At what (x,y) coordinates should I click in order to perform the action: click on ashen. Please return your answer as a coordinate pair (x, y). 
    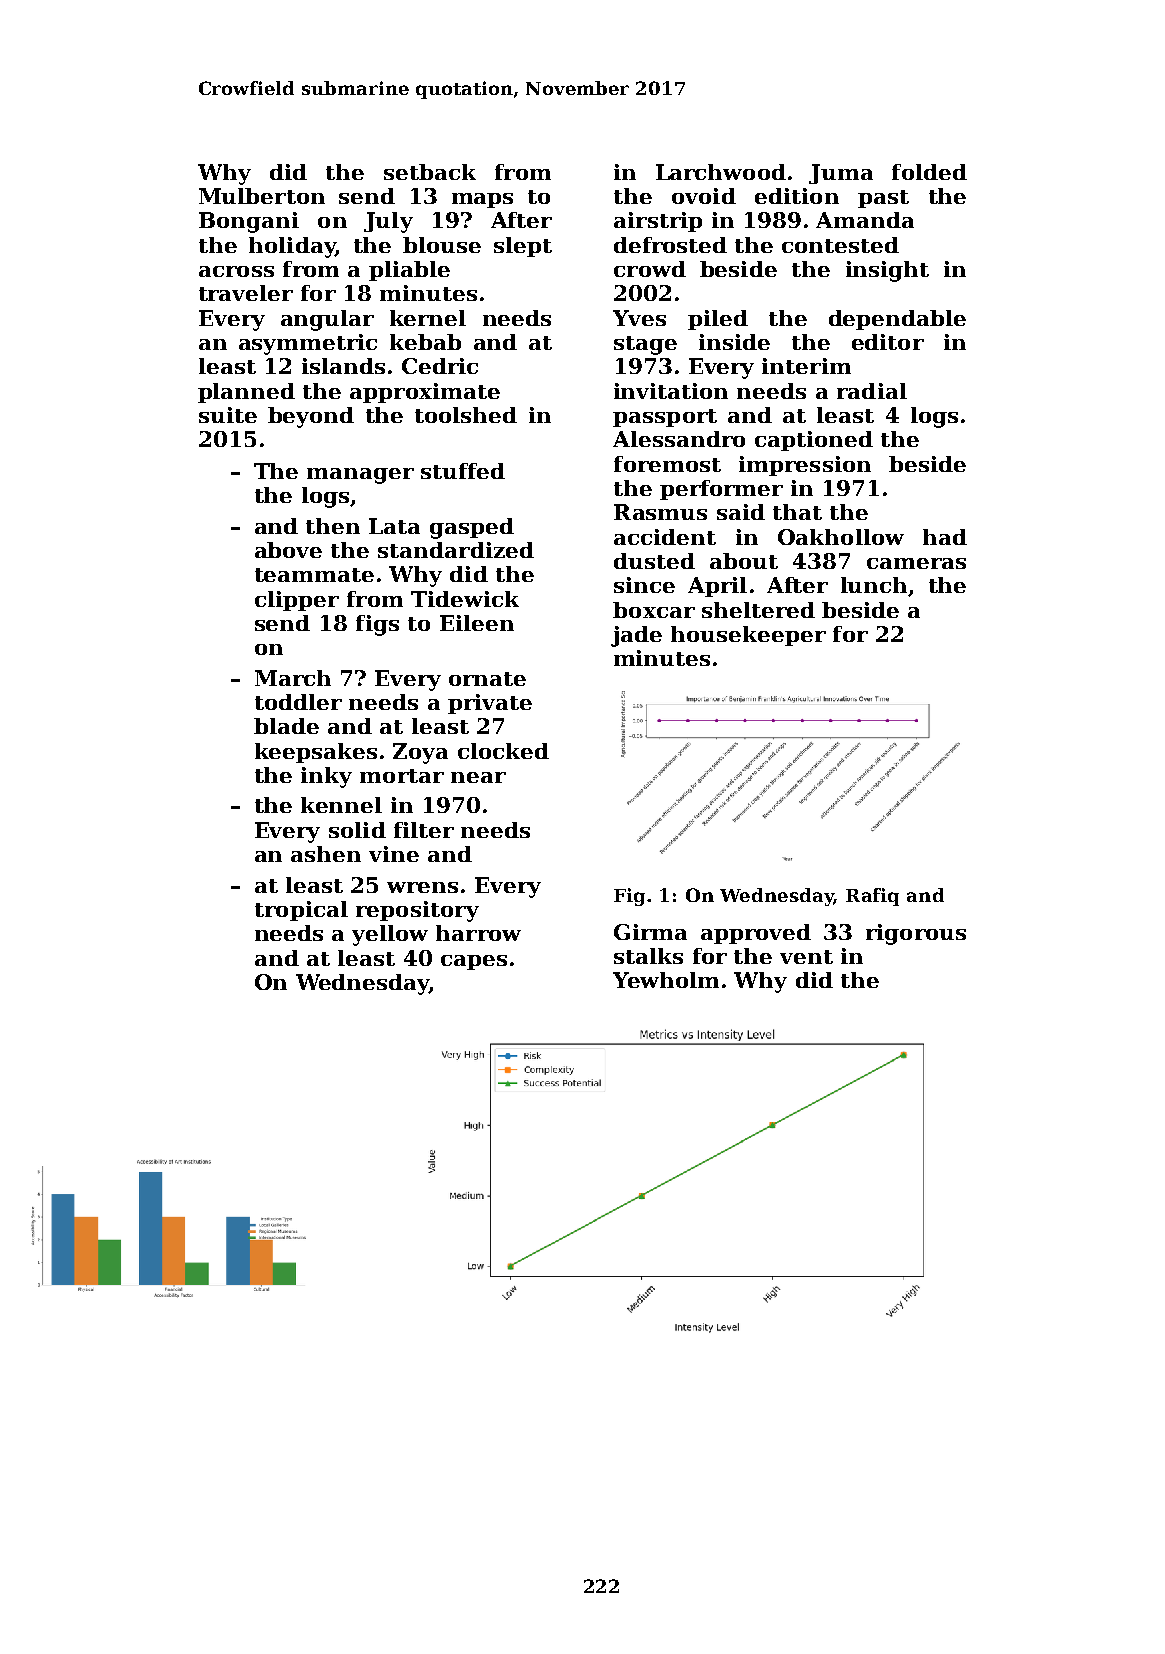
    Looking at the image, I should click on (326, 854).
